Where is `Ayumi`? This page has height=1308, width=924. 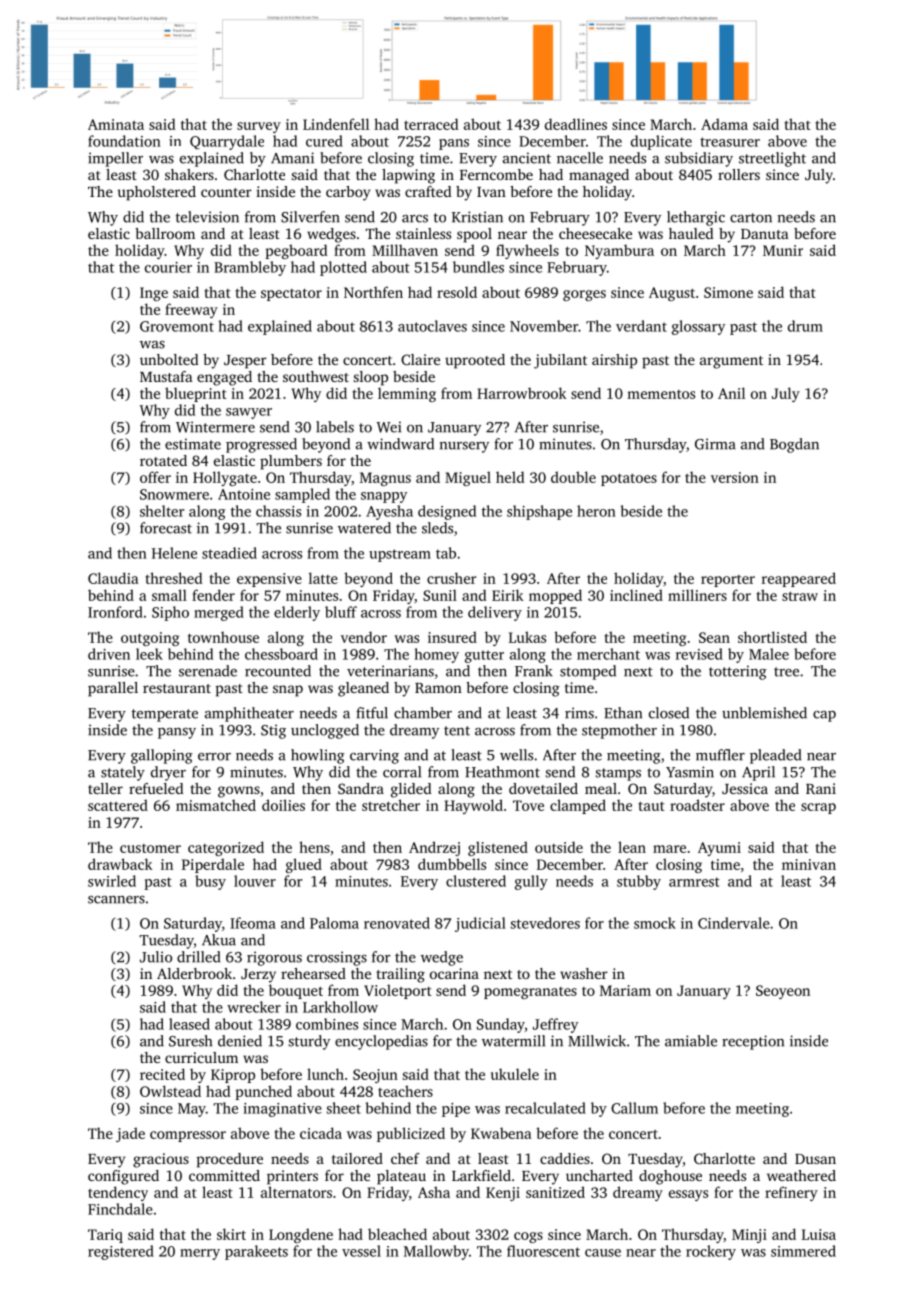 Ayumi is located at coordinates (719, 849).
